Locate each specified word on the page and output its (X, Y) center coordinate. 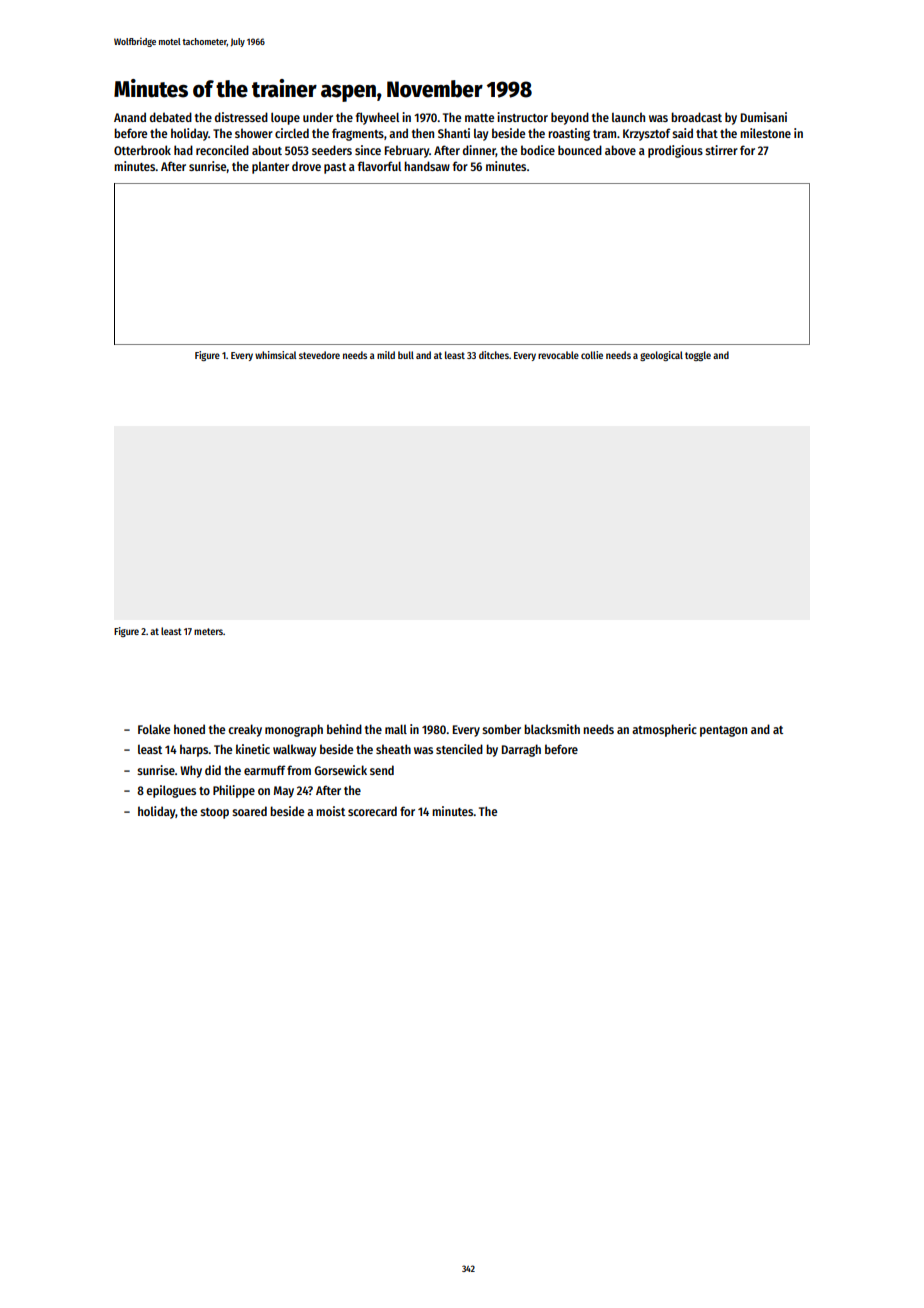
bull (406, 355)
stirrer (721, 150)
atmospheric (664, 730)
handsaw (427, 166)
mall (396, 729)
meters (208, 631)
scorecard (372, 811)
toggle (698, 356)
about (267, 150)
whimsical (275, 355)
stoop (214, 813)
